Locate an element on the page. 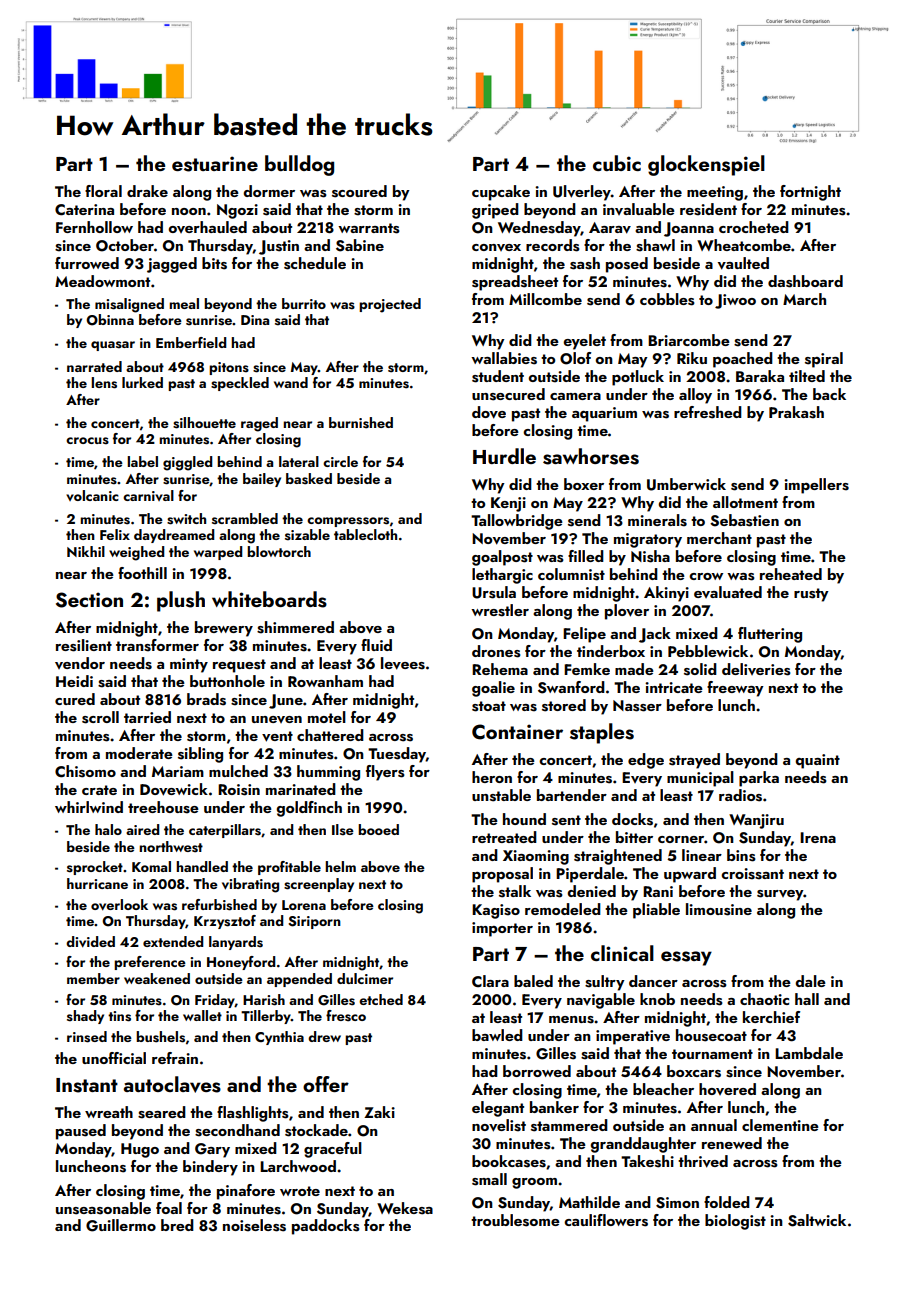  foal is located at coordinates (169, 1208).
